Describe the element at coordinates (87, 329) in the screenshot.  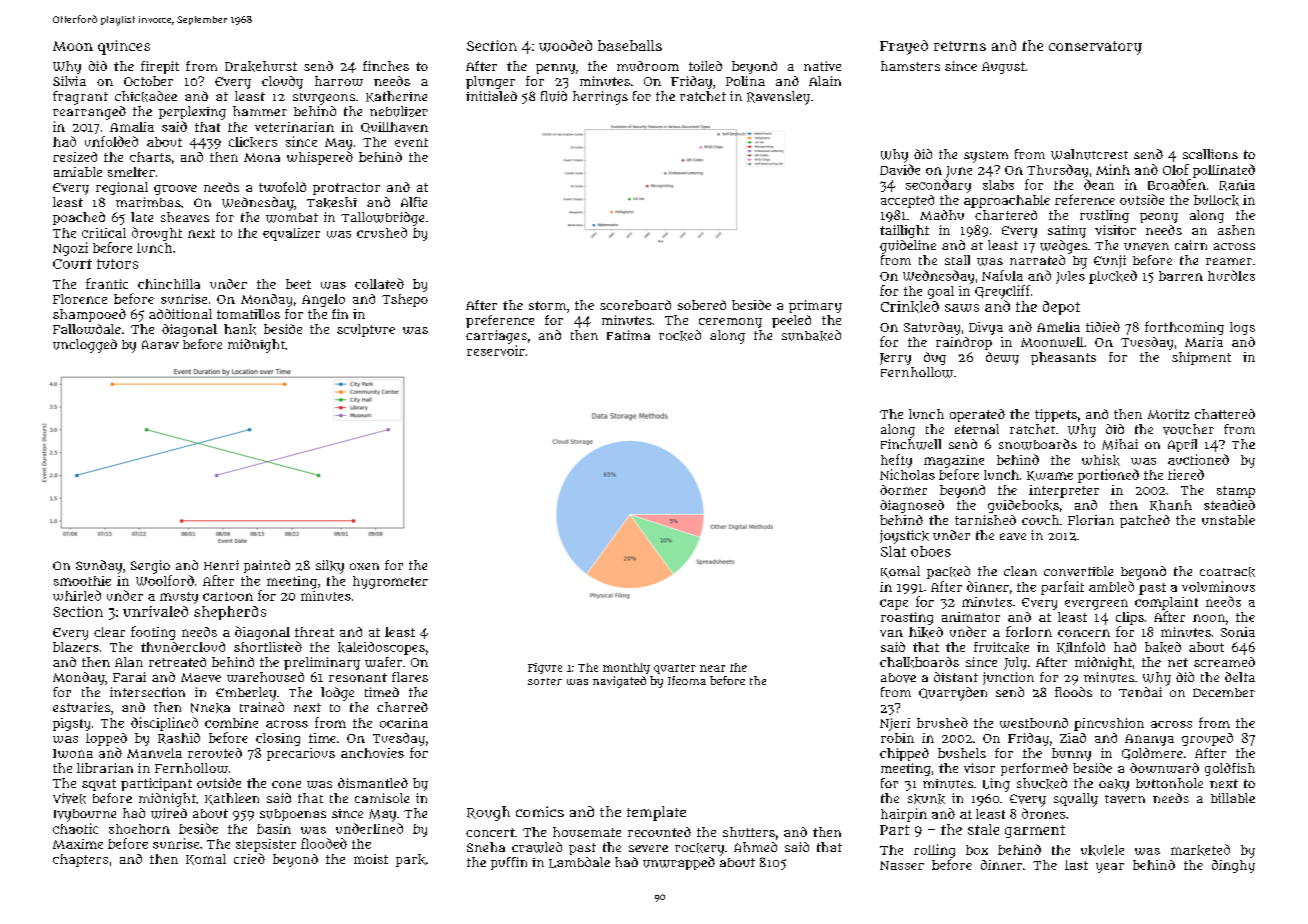
I see `Fallowdale` at that location.
